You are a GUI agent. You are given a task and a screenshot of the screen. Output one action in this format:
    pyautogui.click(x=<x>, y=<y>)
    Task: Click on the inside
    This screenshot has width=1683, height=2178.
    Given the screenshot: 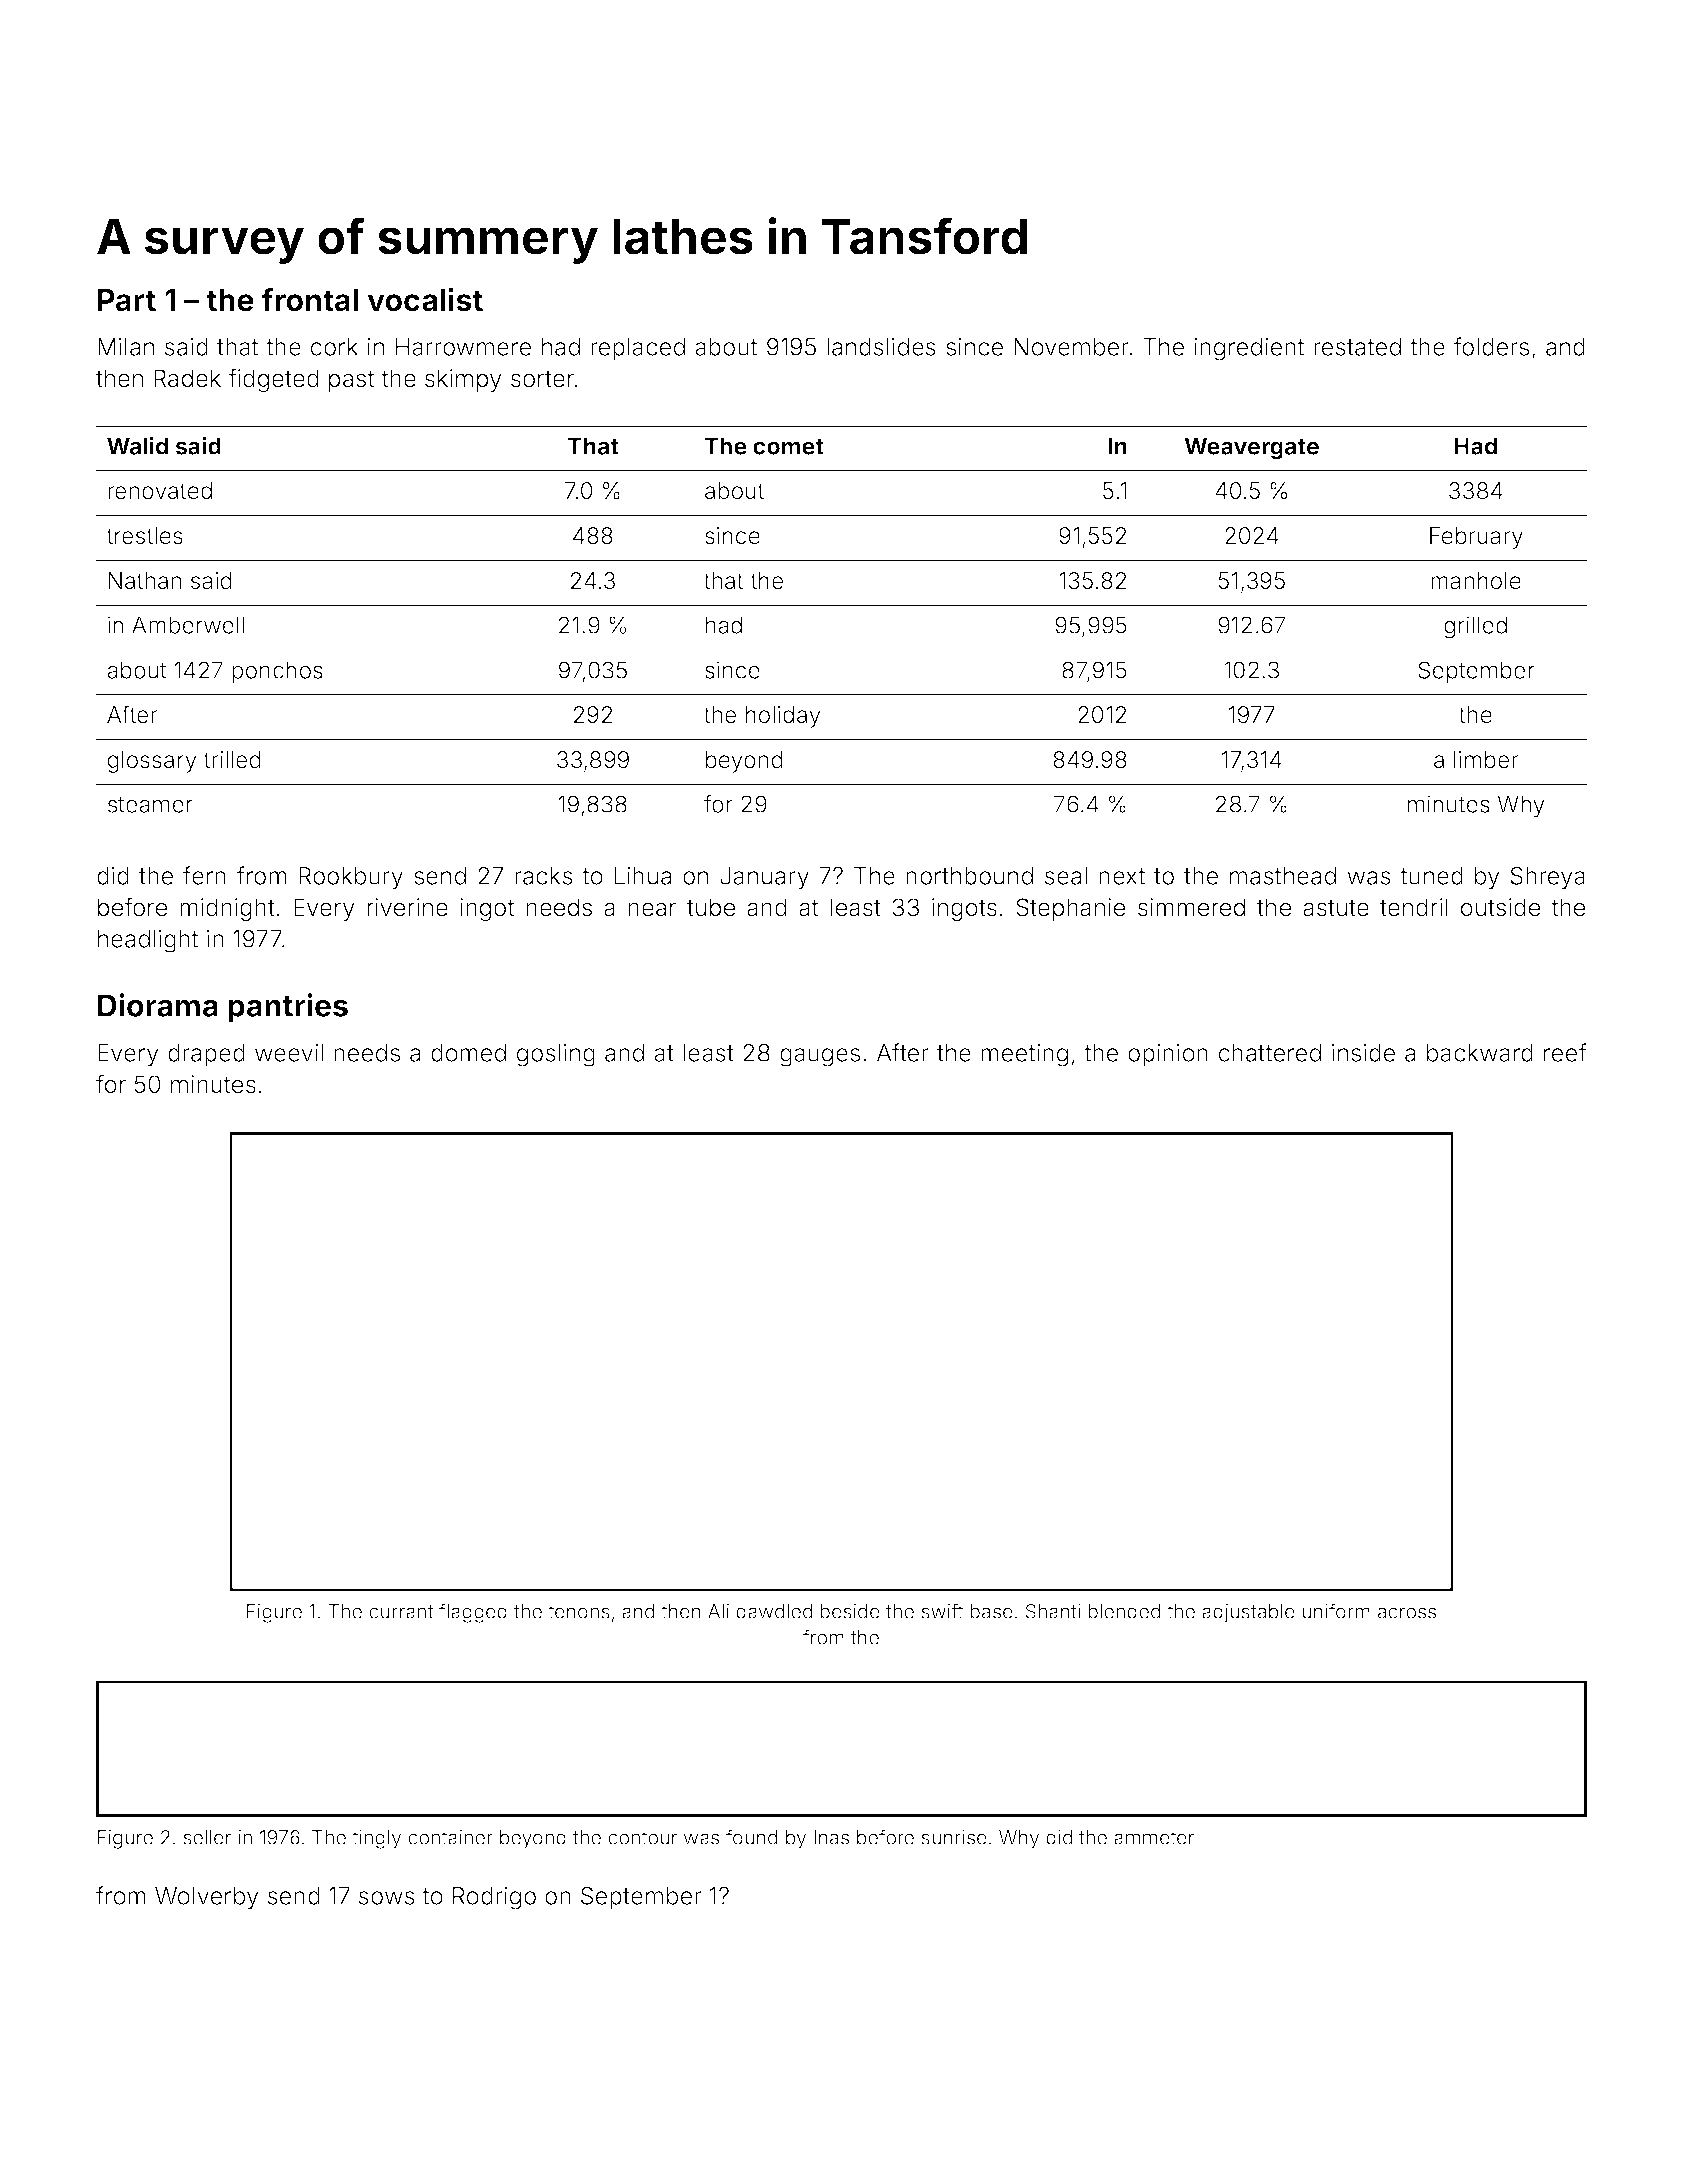 What is the action you would take?
    pyautogui.click(x=1363, y=1052)
